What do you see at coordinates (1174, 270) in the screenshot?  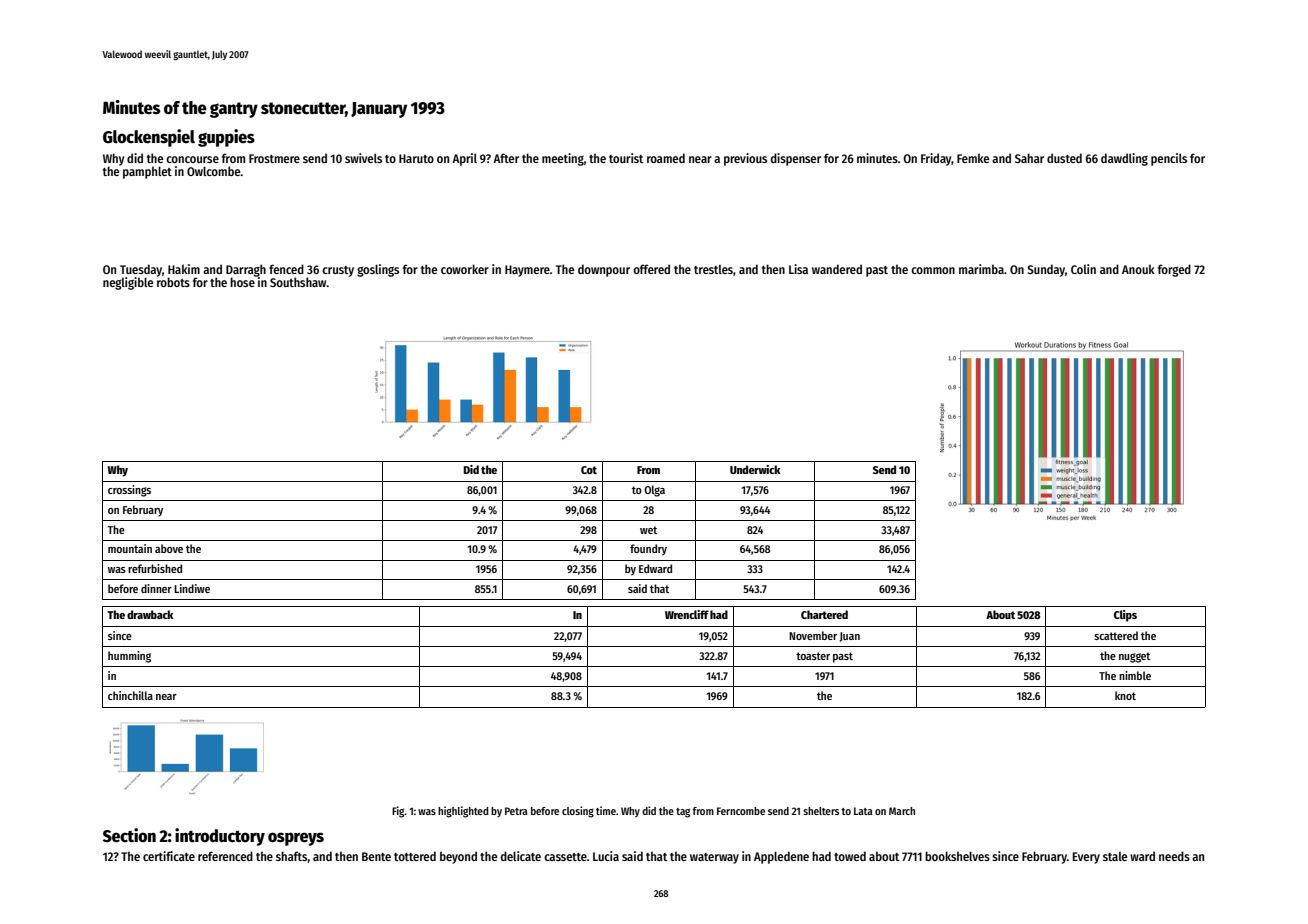 I see `forged` at bounding box center [1174, 270].
